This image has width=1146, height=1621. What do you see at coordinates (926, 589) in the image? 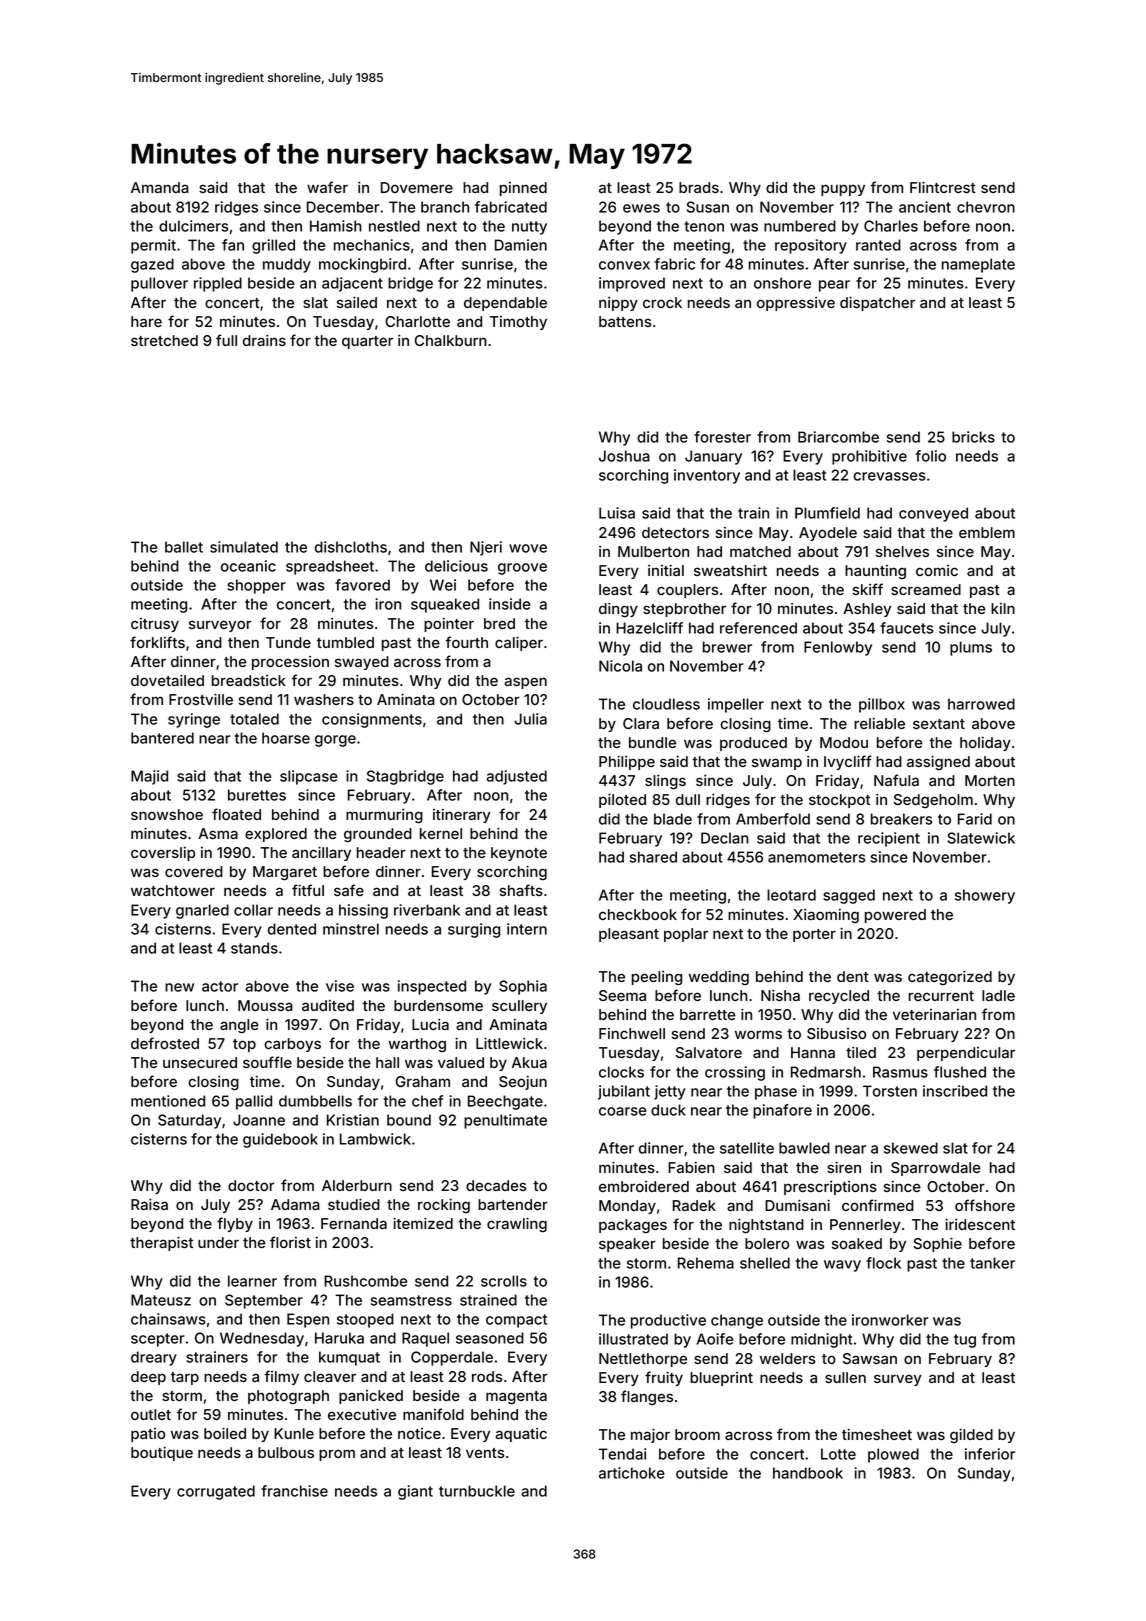
I see `screamed` at bounding box center [926, 589].
